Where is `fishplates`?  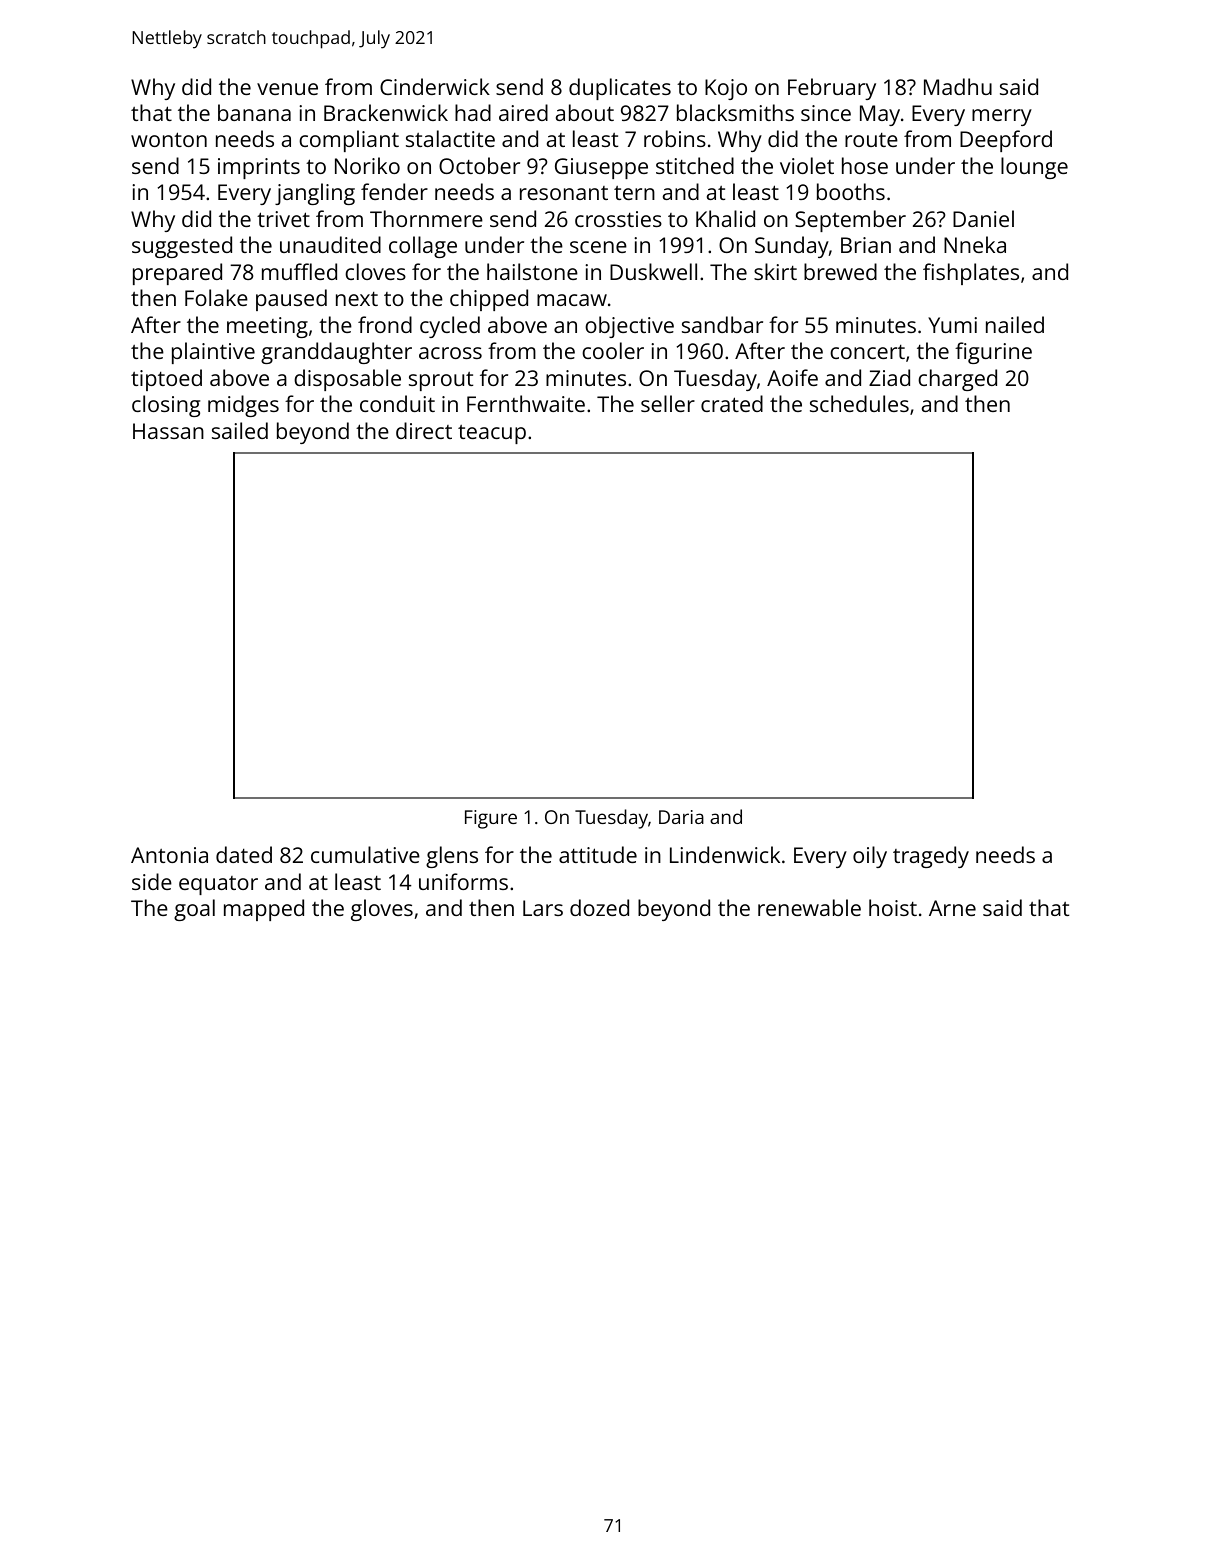
fishplates is located at coordinates (971, 274).
